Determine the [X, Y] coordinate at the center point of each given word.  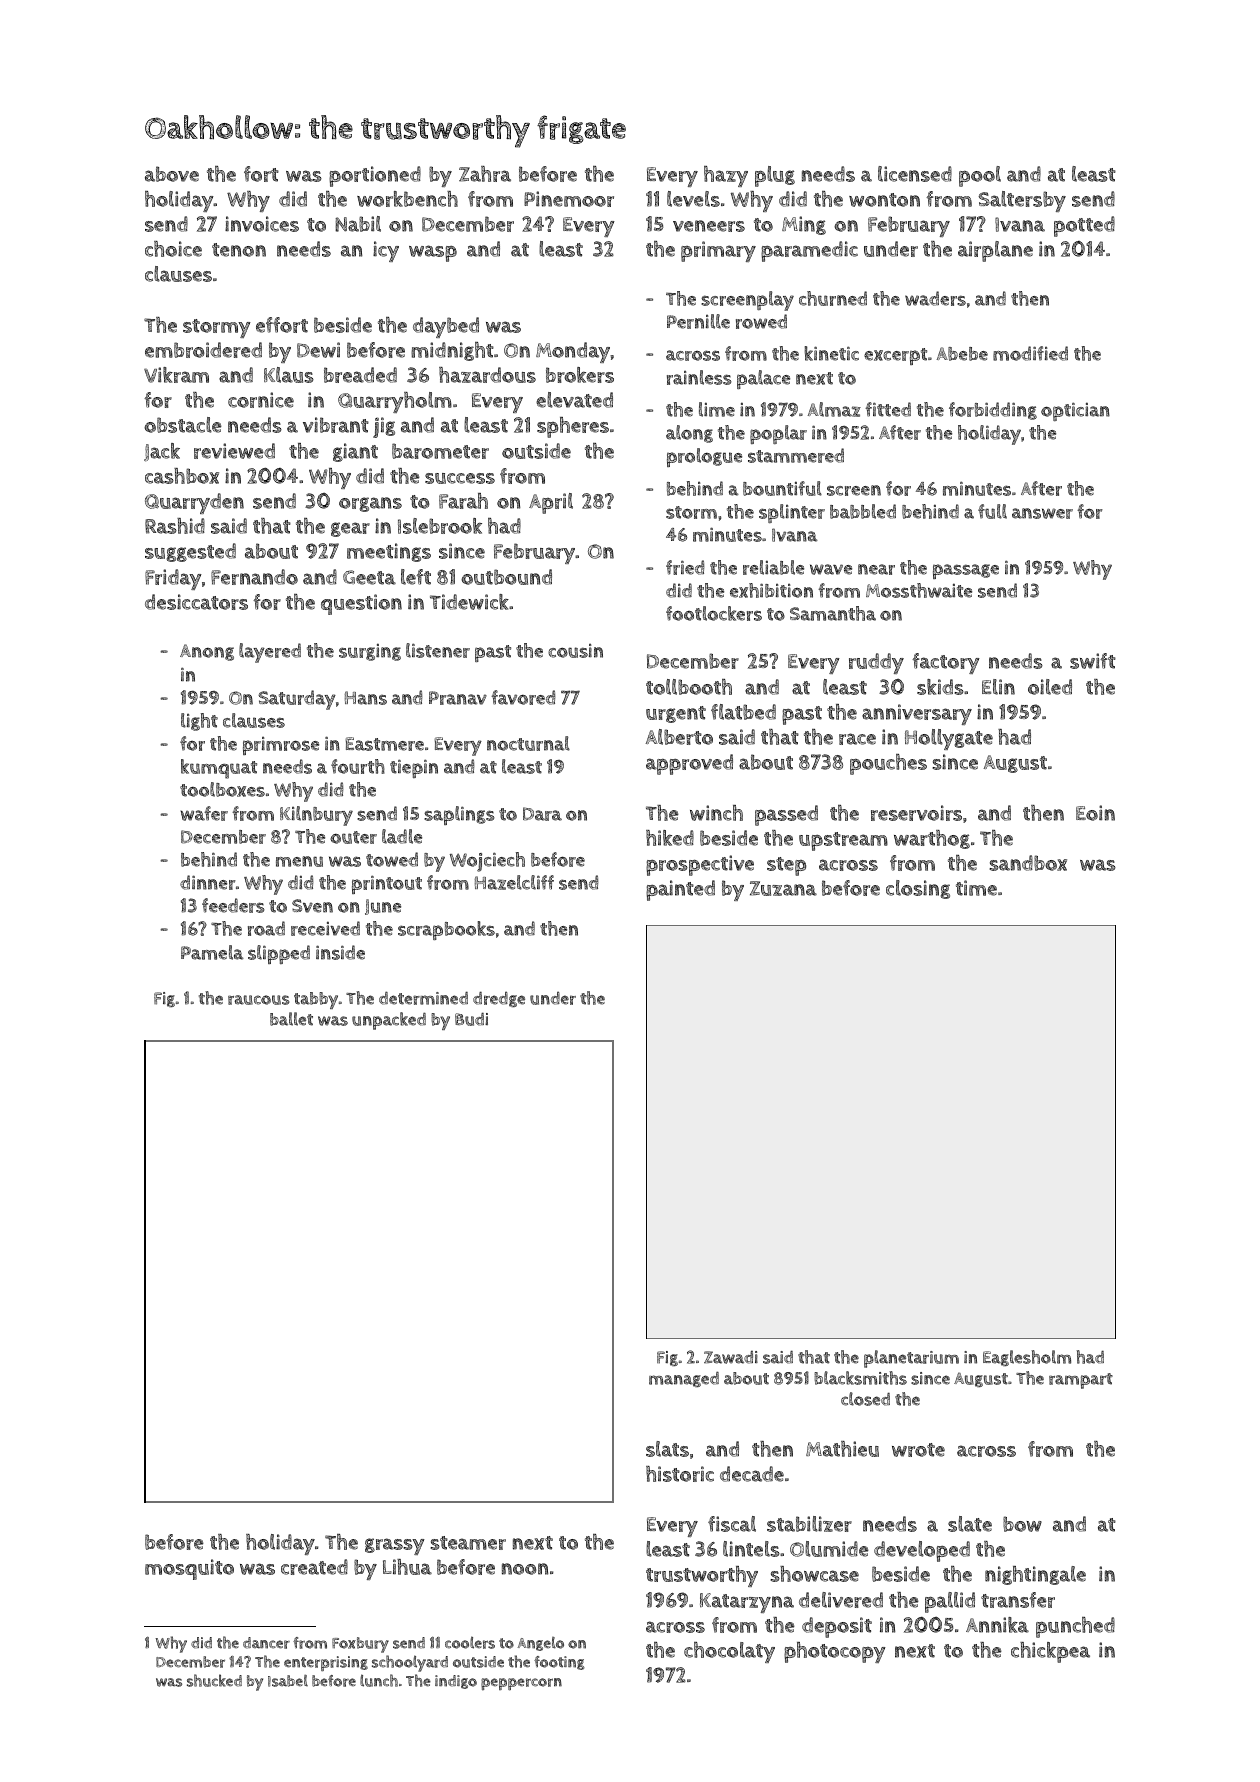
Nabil [358, 224]
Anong [207, 652]
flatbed [743, 712]
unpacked [389, 1021]
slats [667, 1449]
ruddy [876, 663]
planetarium [911, 1359]
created [314, 1567]
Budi [471, 1019]
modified [1030, 353]
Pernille [698, 321]
